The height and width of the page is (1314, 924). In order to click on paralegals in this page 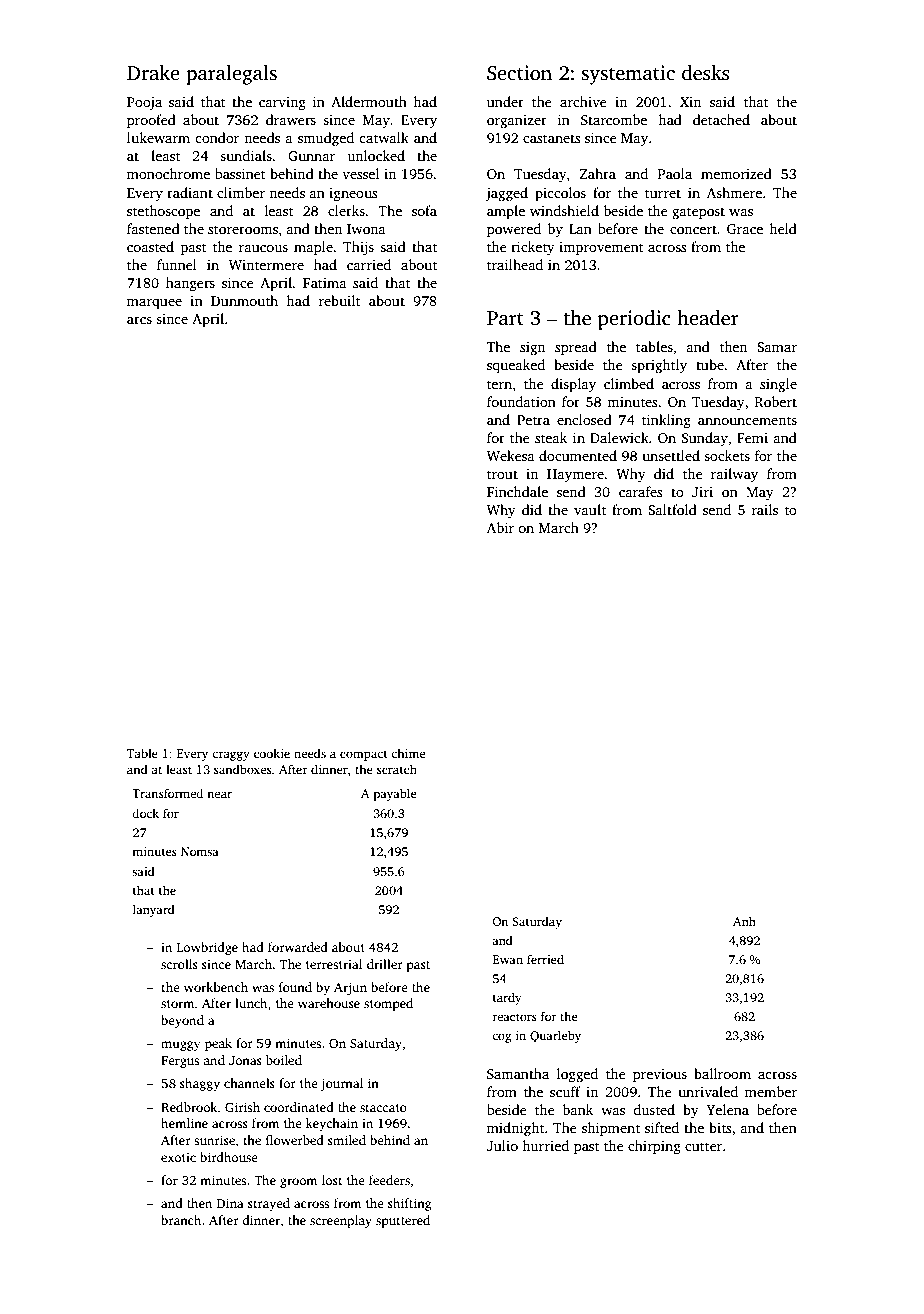, I will do `click(231, 75)`.
